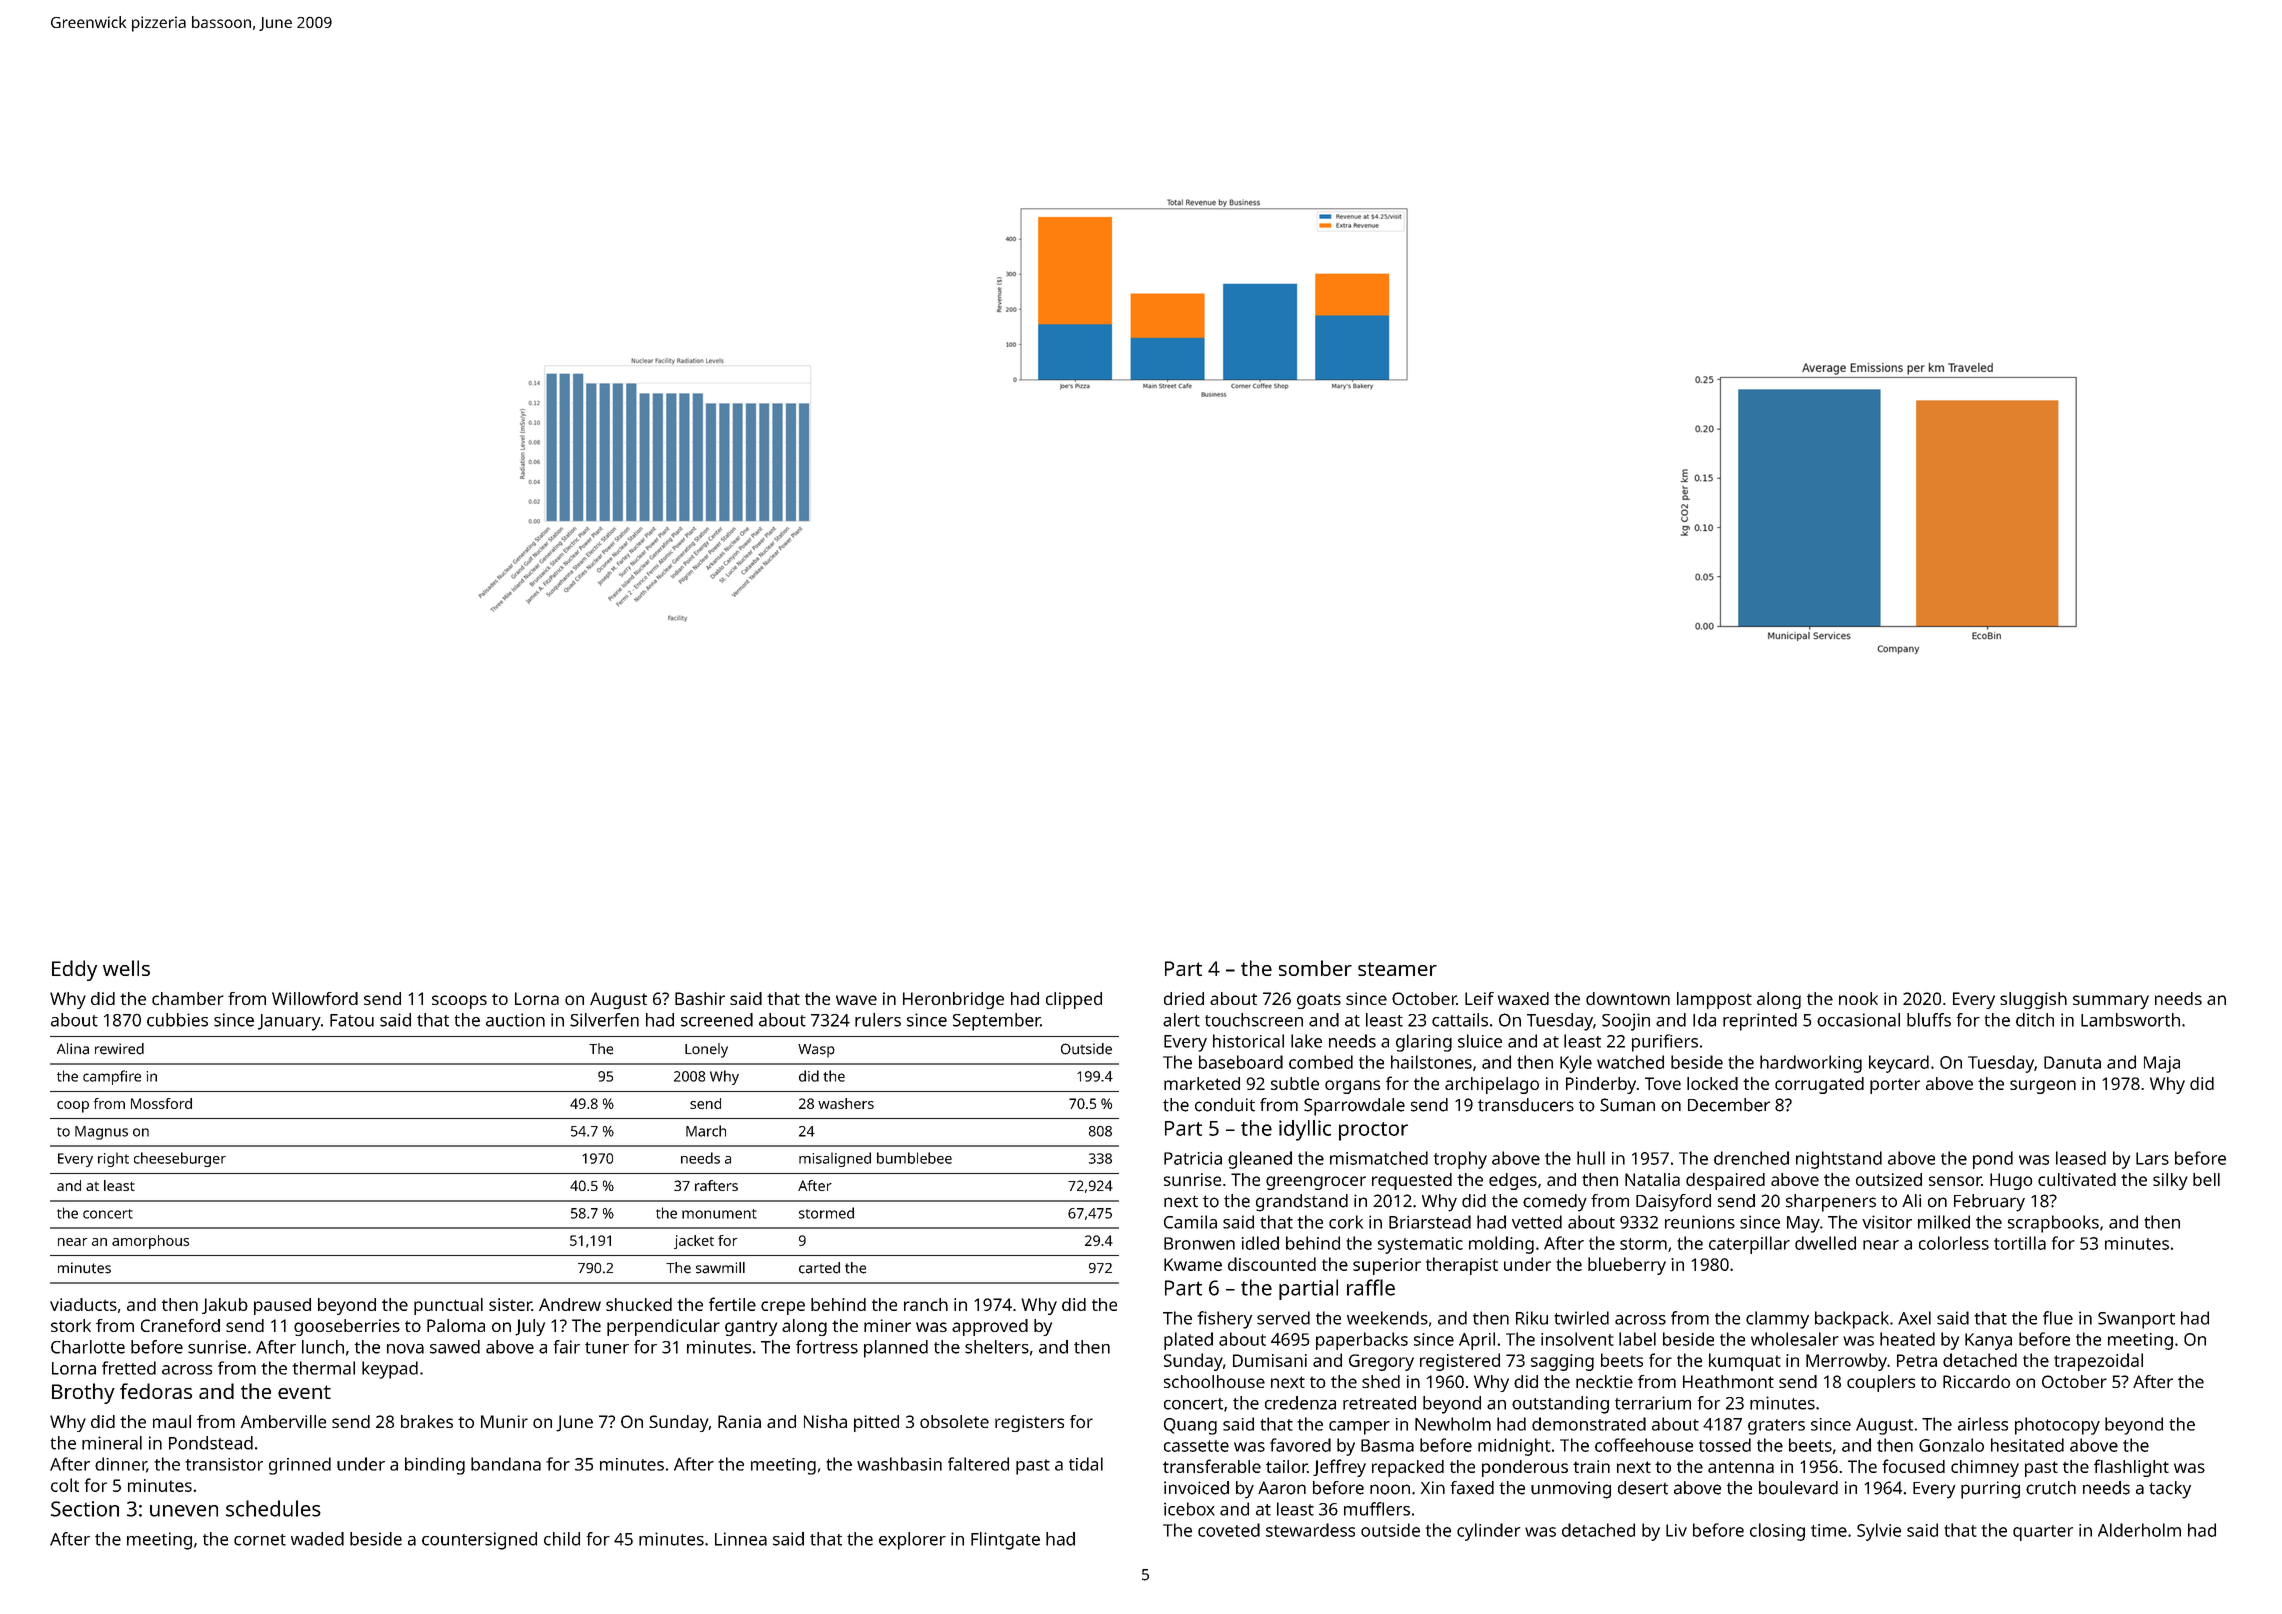 This document has width=2282, height=1614. What do you see at coordinates (2170, 1490) in the document?
I see `tacky` at bounding box center [2170, 1490].
